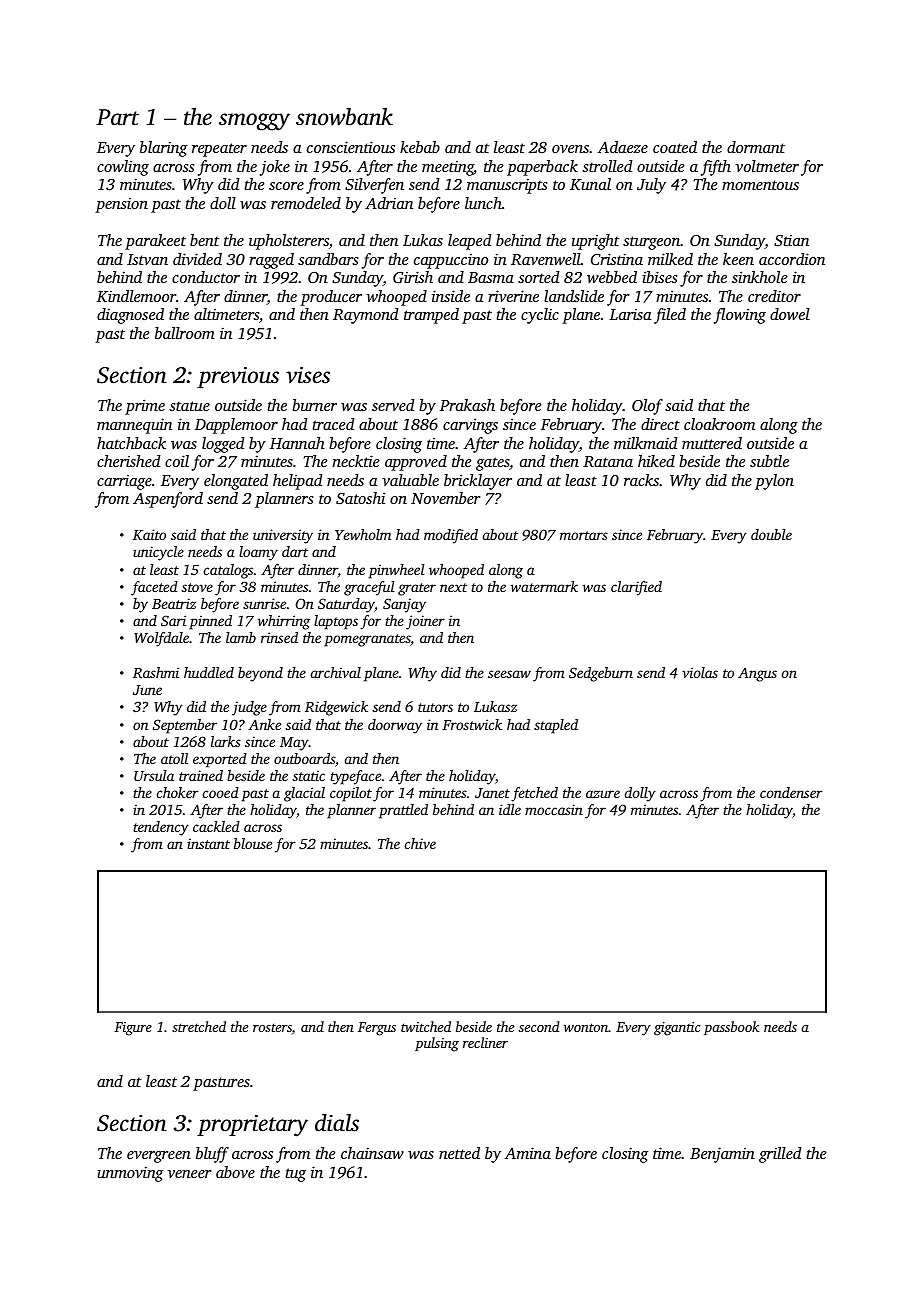 Image resolution: width=924 pixels, height=1308 pixels. I want to click on smoggy, so click(254, 122).
